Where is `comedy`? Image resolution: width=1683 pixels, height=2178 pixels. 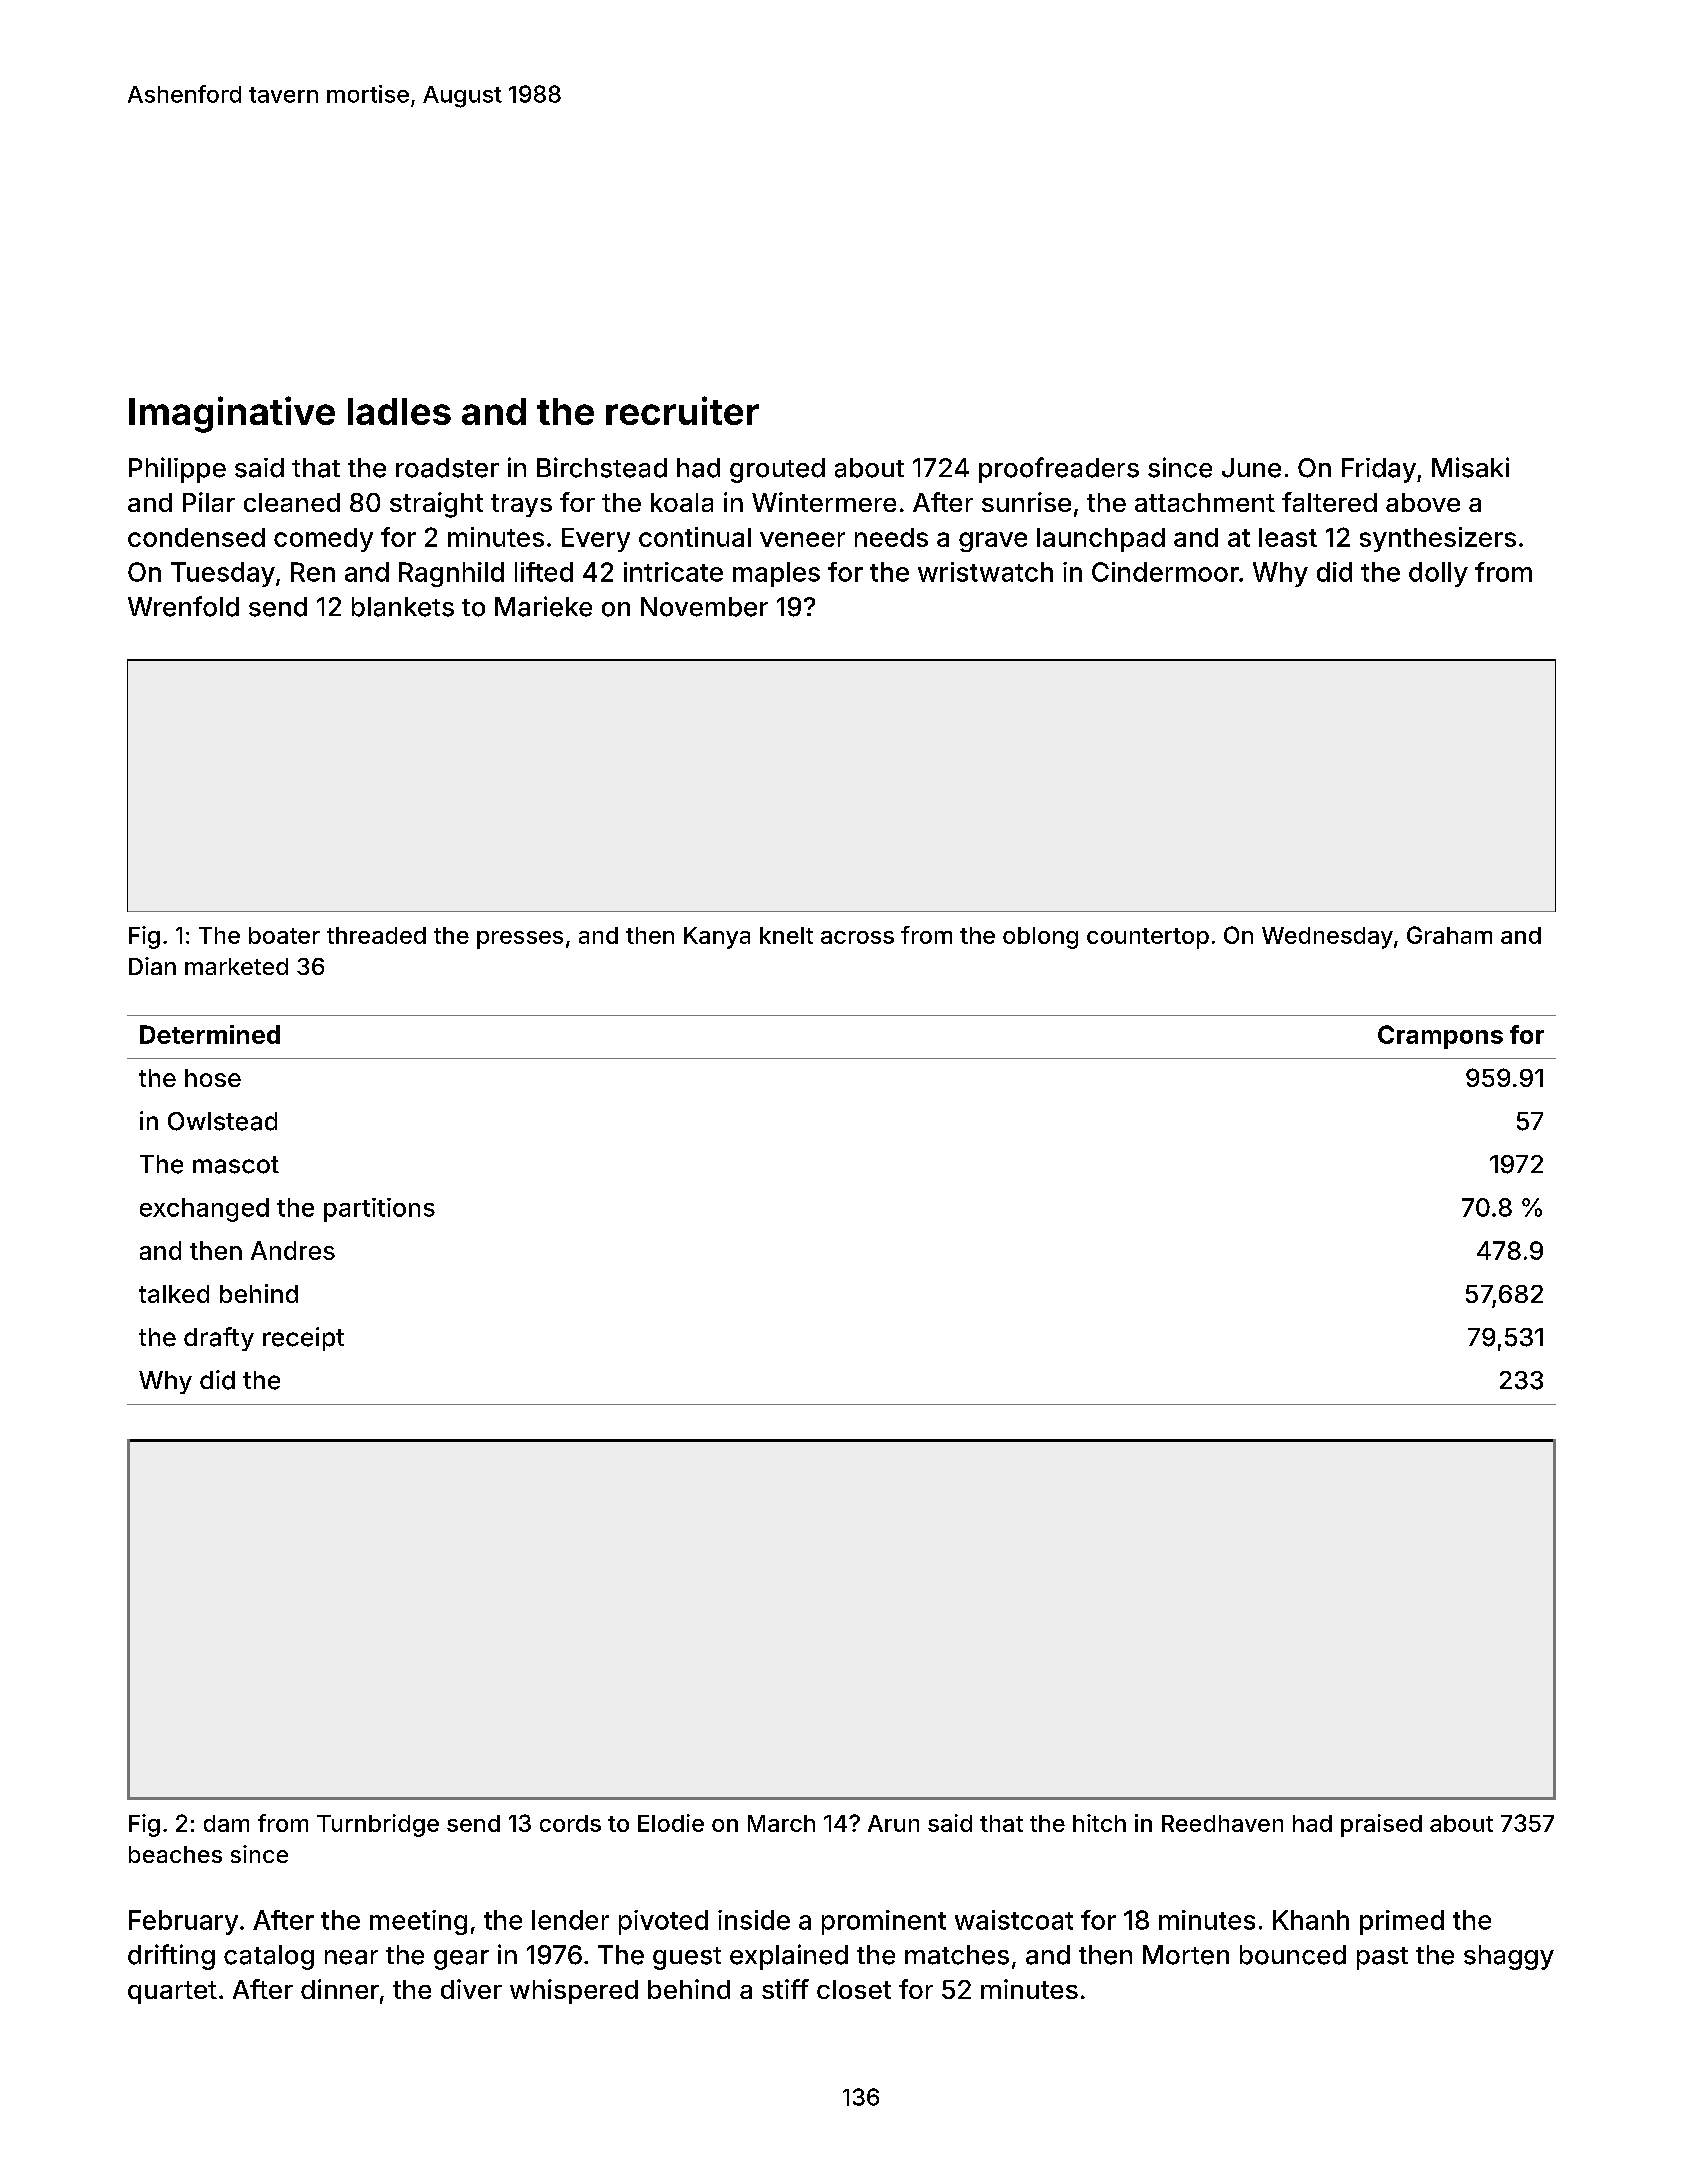 comedy is located at coordinates (323, 540).
